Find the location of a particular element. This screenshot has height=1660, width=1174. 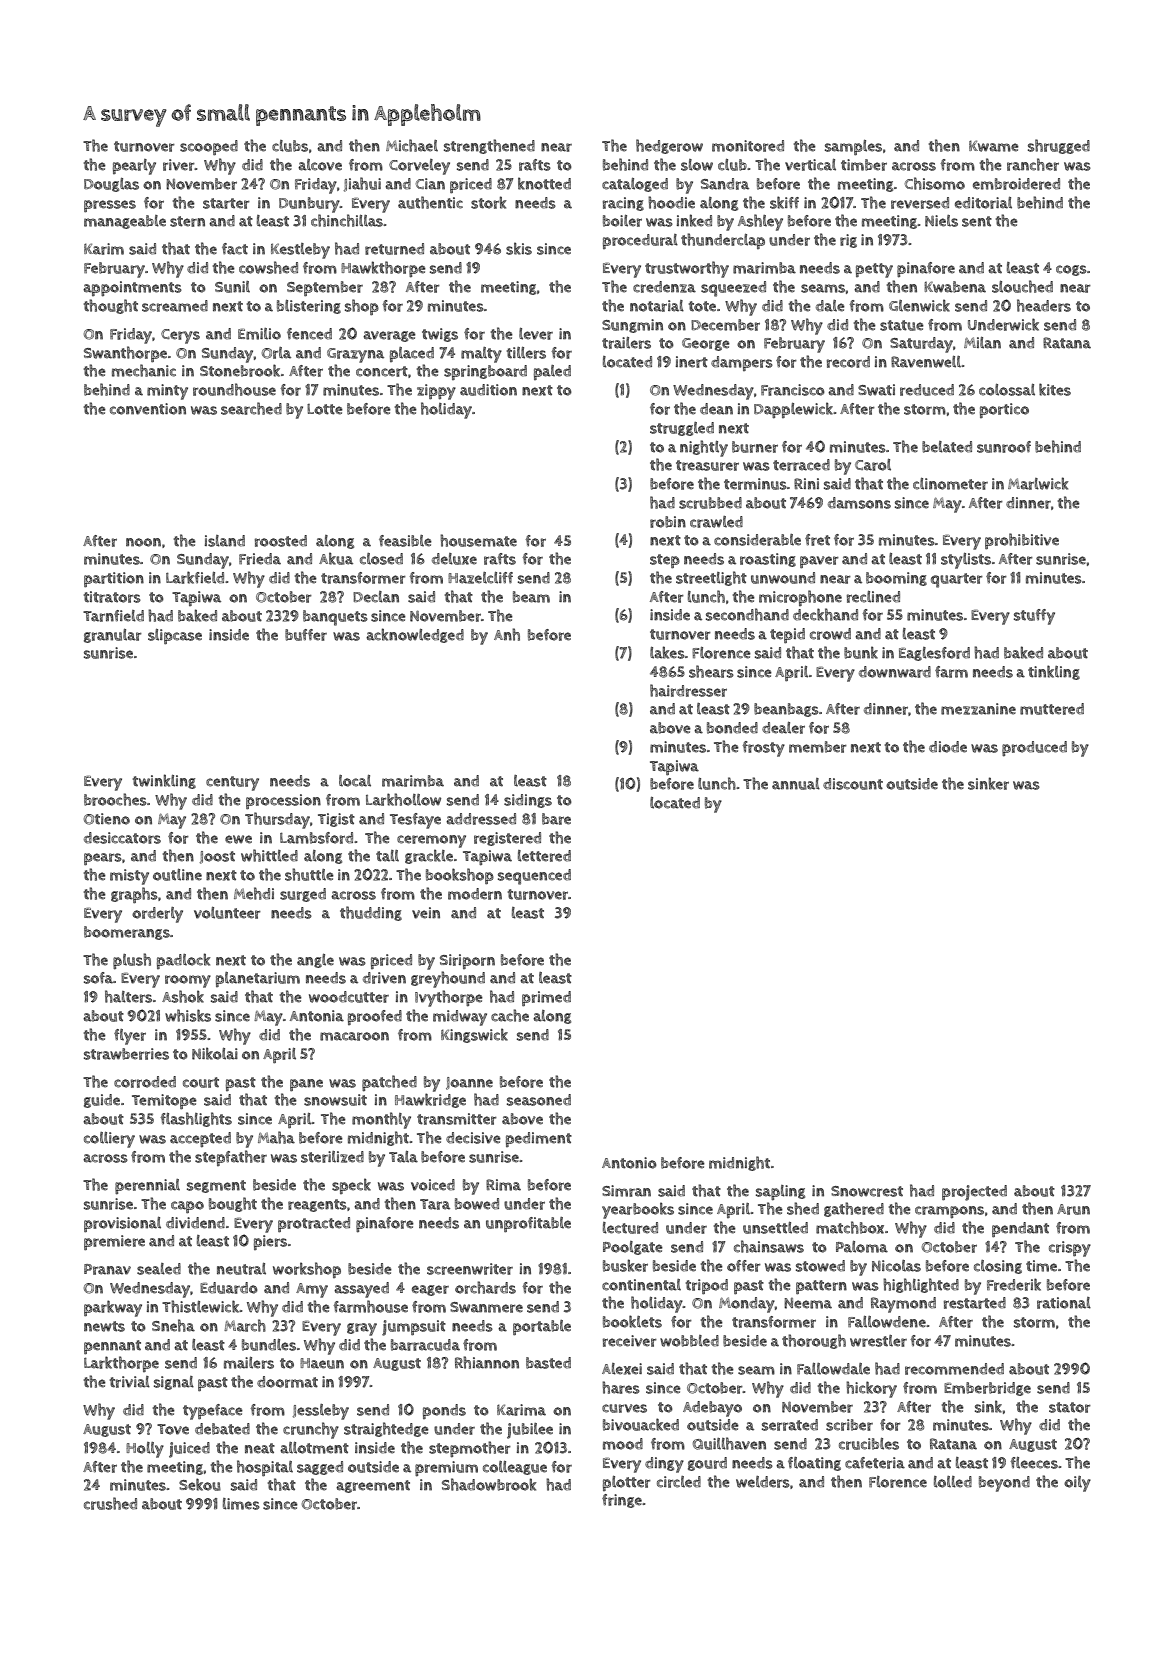

Simran is located at coordinates (626, 1191).
